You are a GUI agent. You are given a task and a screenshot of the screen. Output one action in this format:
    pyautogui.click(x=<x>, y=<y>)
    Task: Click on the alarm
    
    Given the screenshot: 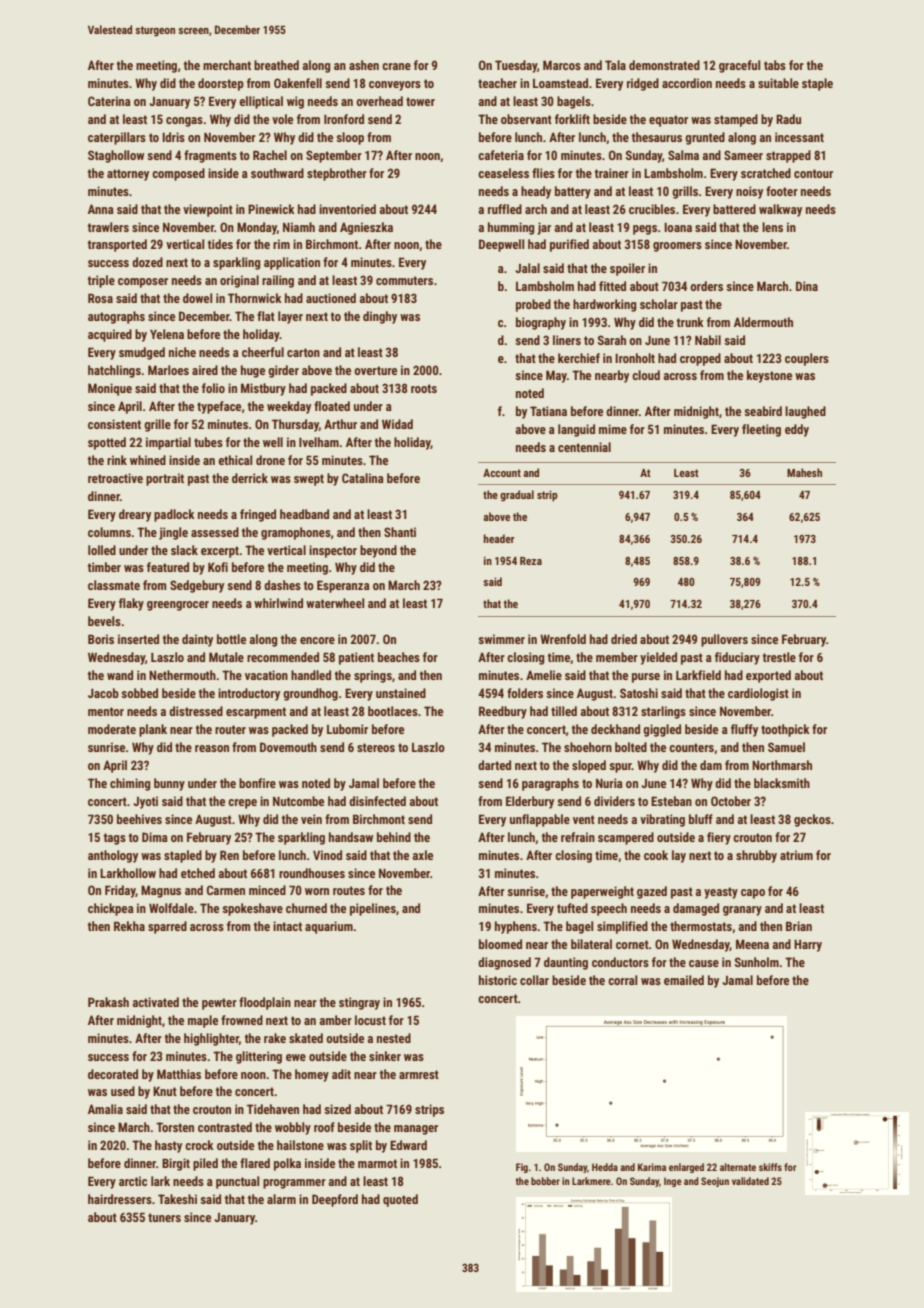 What is the action you would take?
    pyautogui.click(x=281, y=1199)
